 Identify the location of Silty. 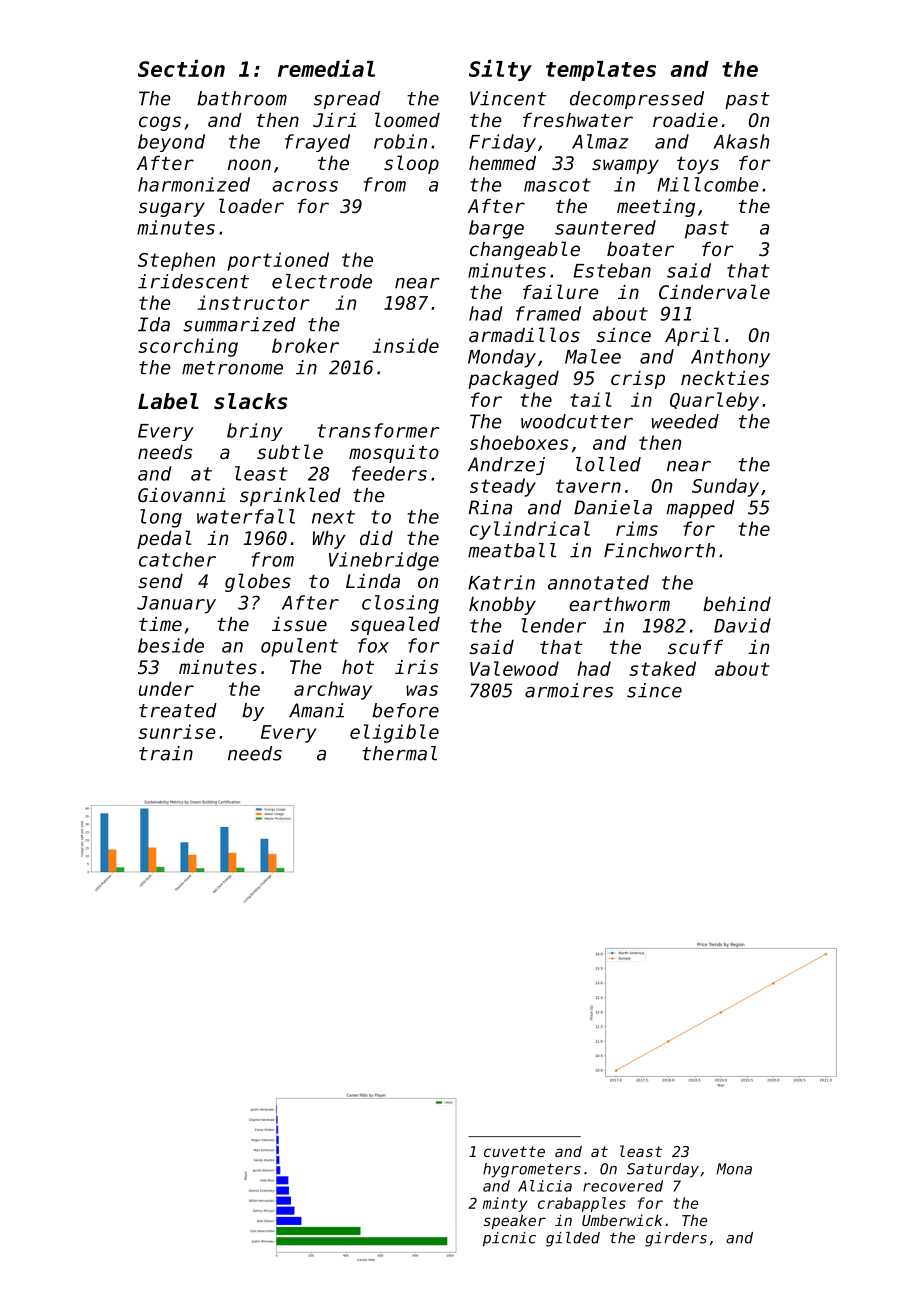
(500, 70).
